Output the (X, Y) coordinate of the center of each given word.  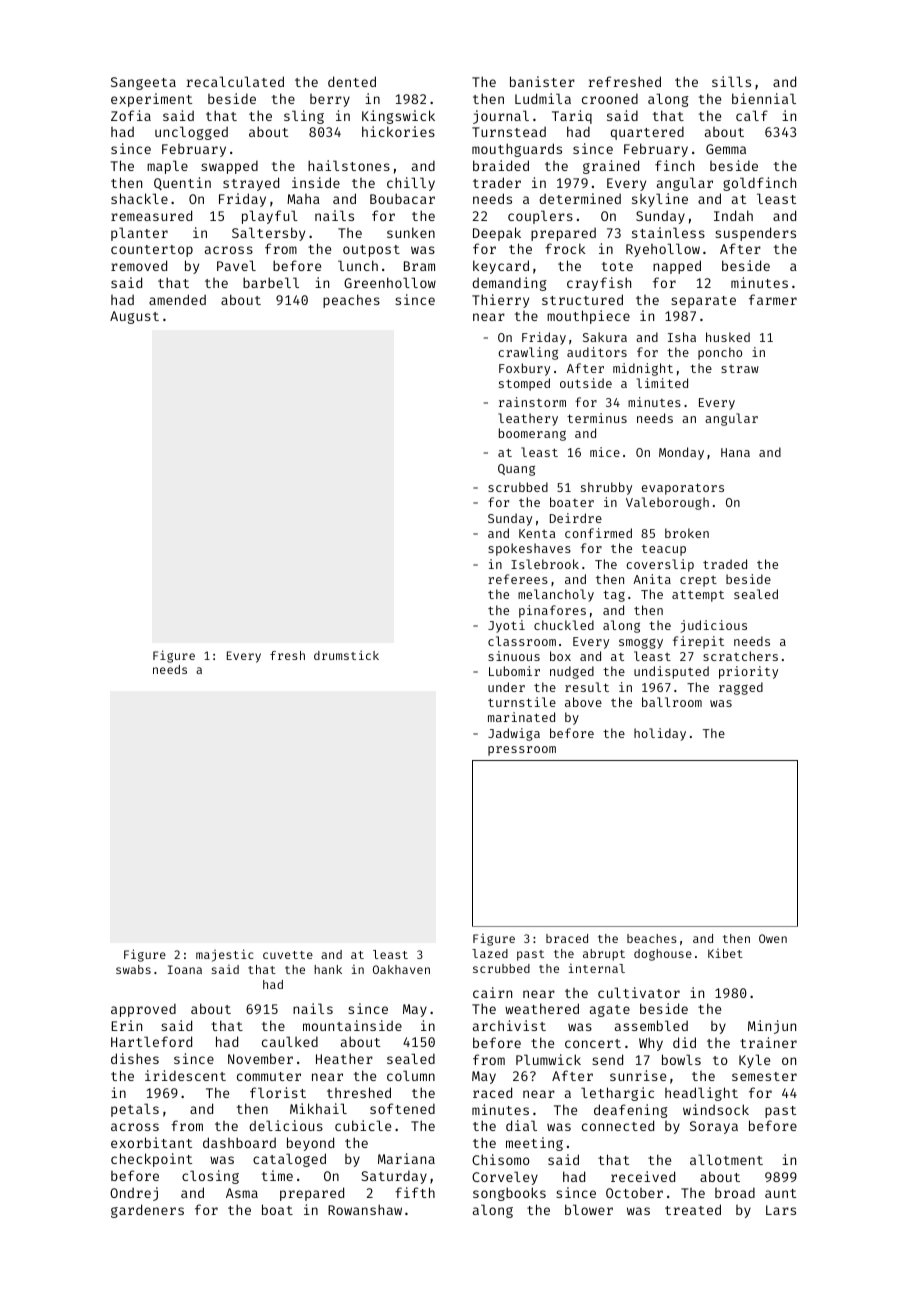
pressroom (522, 751)
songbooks (509, 1194)
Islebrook (545, 564)
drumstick (346, 655)
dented (352, 81)
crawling (528, 353)
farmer (773, 299)
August (134, 317)
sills (731, 81)
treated (693, 1209)
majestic (225, 955)
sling (304, 117)
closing (210, 1177)
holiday (660, 734)
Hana (735, 452)
